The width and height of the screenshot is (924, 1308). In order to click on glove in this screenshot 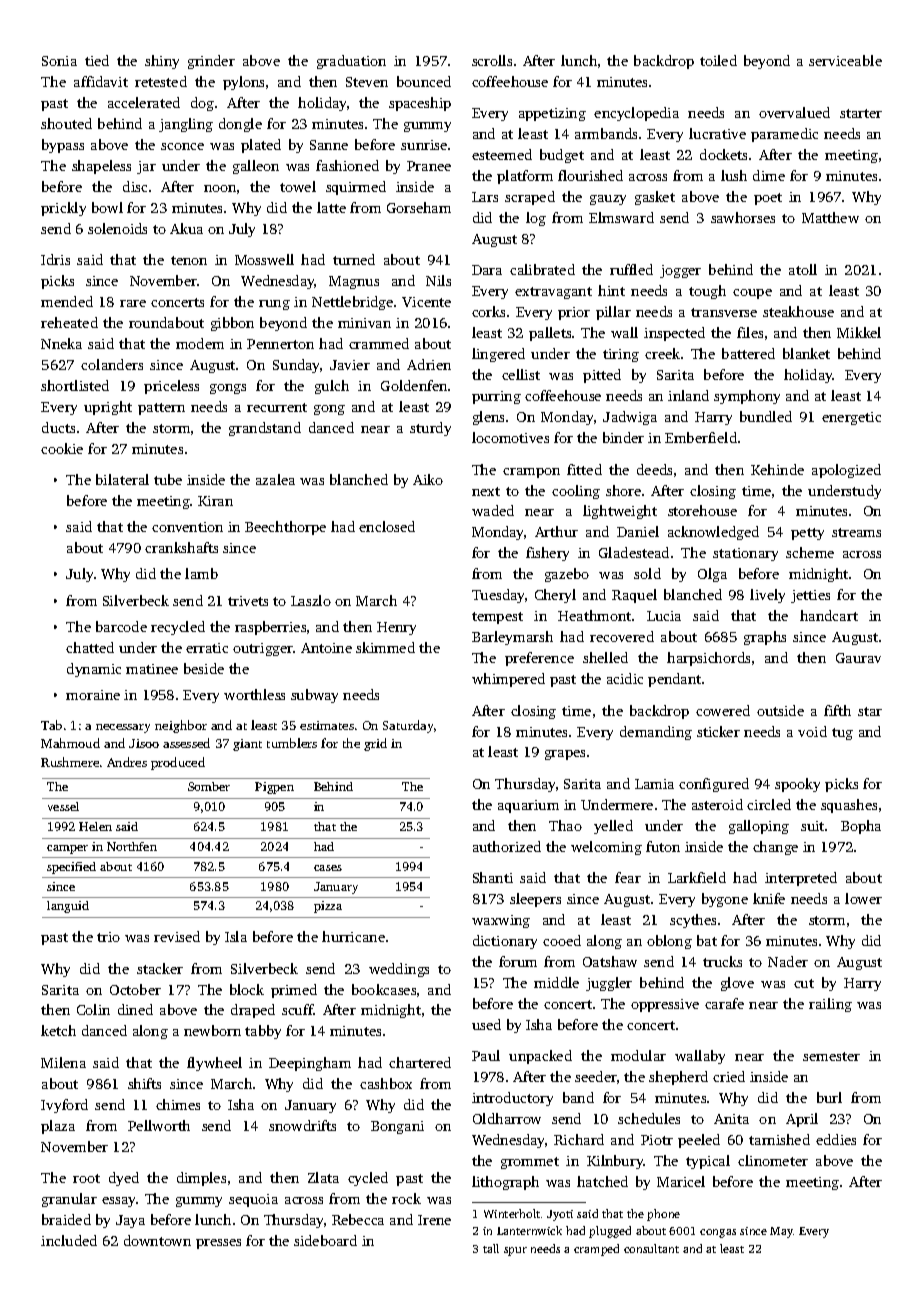, I will do `click(737, 984)`.
